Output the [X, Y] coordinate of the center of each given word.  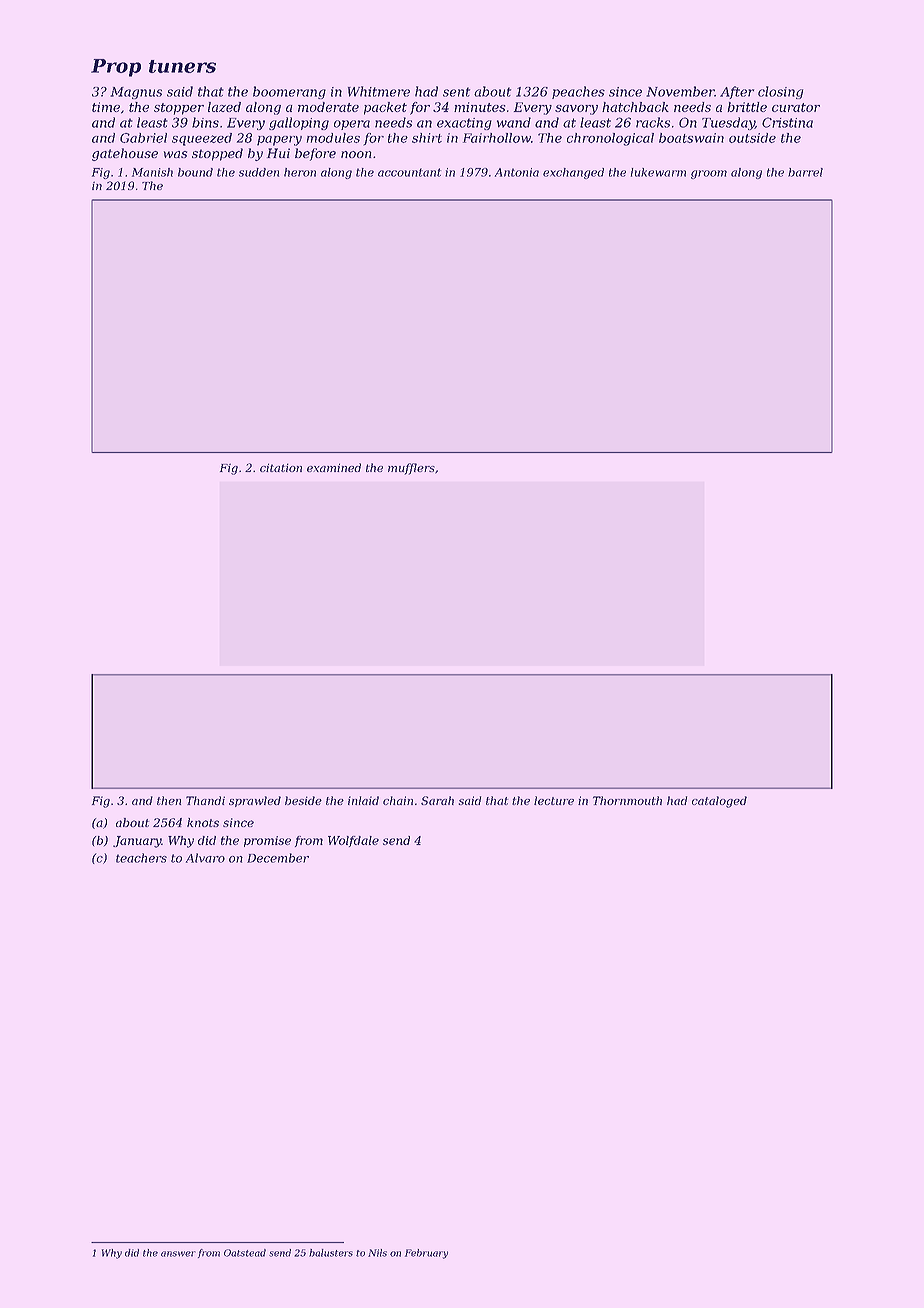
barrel [805, 172]
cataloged [719, 802]
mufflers [411, 469]
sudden [259, 172]
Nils [377, 1253]
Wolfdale [353, 841]
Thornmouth [627, 800]
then [169, 800]
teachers [141, 858]
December [278, 858]
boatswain [691, 138]
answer [178, 1254]
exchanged [573, 173]
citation [281, 467]
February [426, 1254]
